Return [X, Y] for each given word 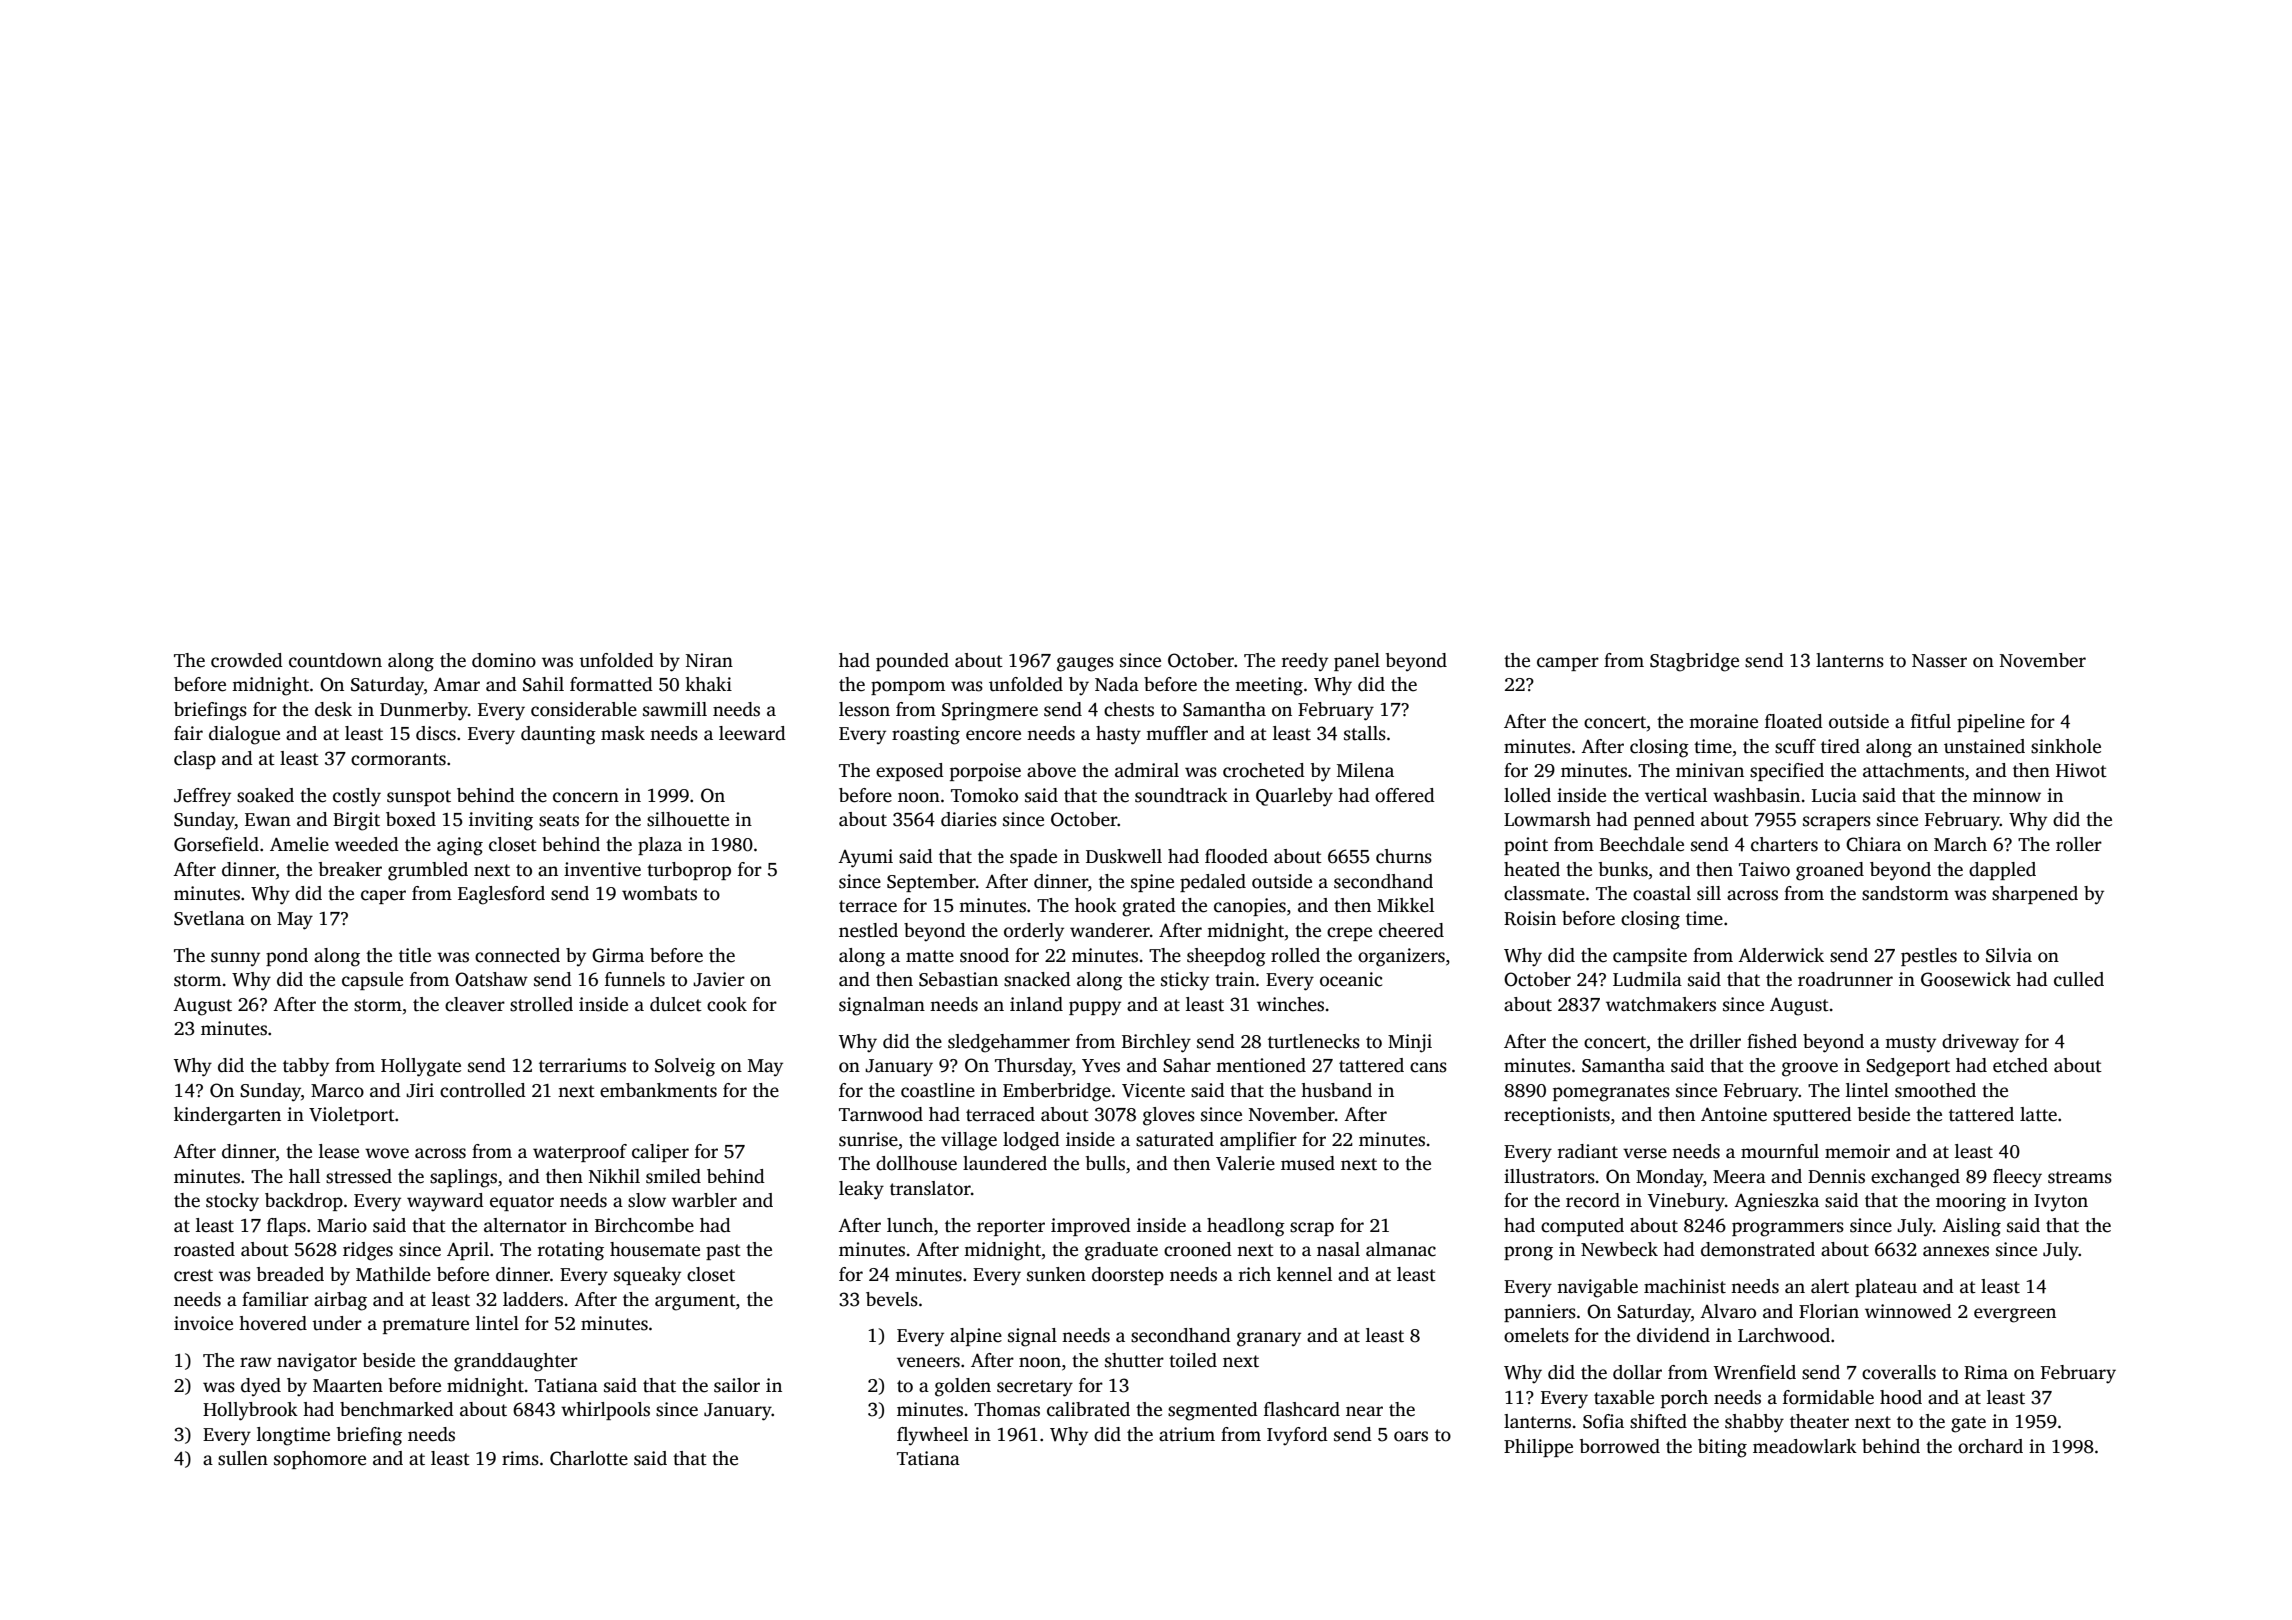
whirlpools [605, 1411]
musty [1910, 1044]
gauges [1085, 664]
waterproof [580, 1153]
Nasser [1939, 661]
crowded [247, 660]
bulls [1105, 1163]
